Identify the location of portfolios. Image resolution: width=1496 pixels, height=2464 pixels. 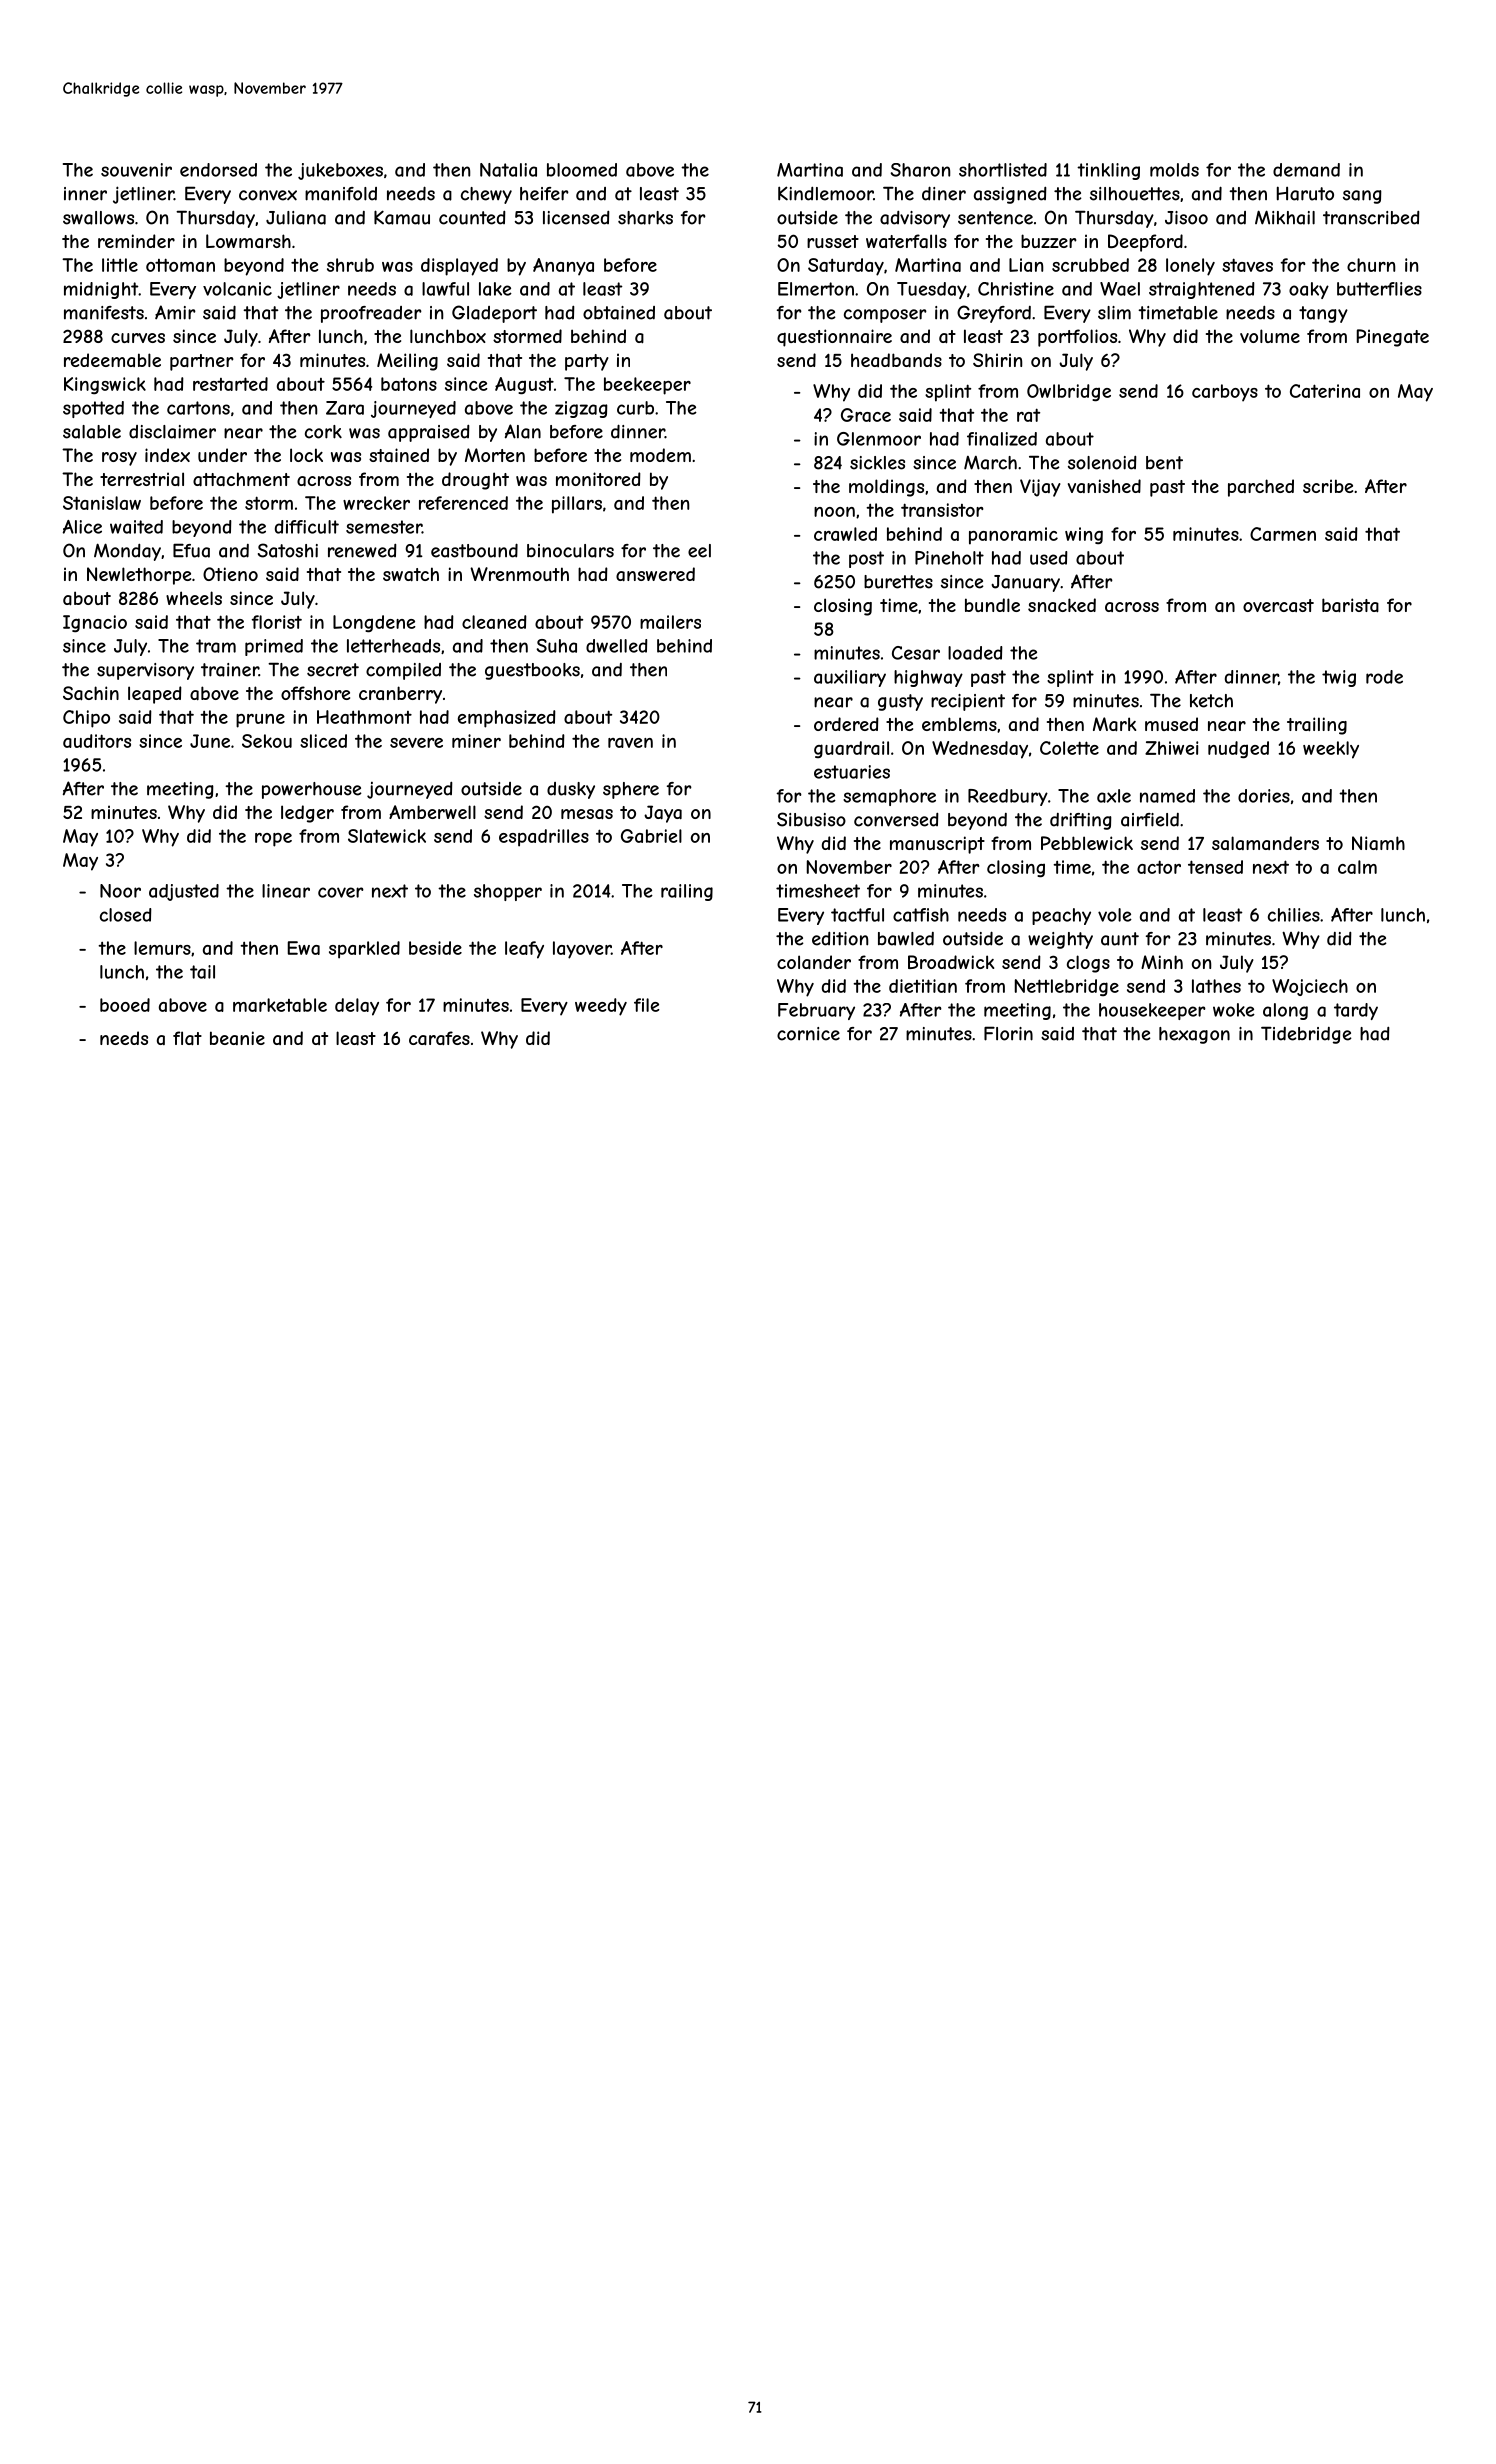
(1077, 338).
